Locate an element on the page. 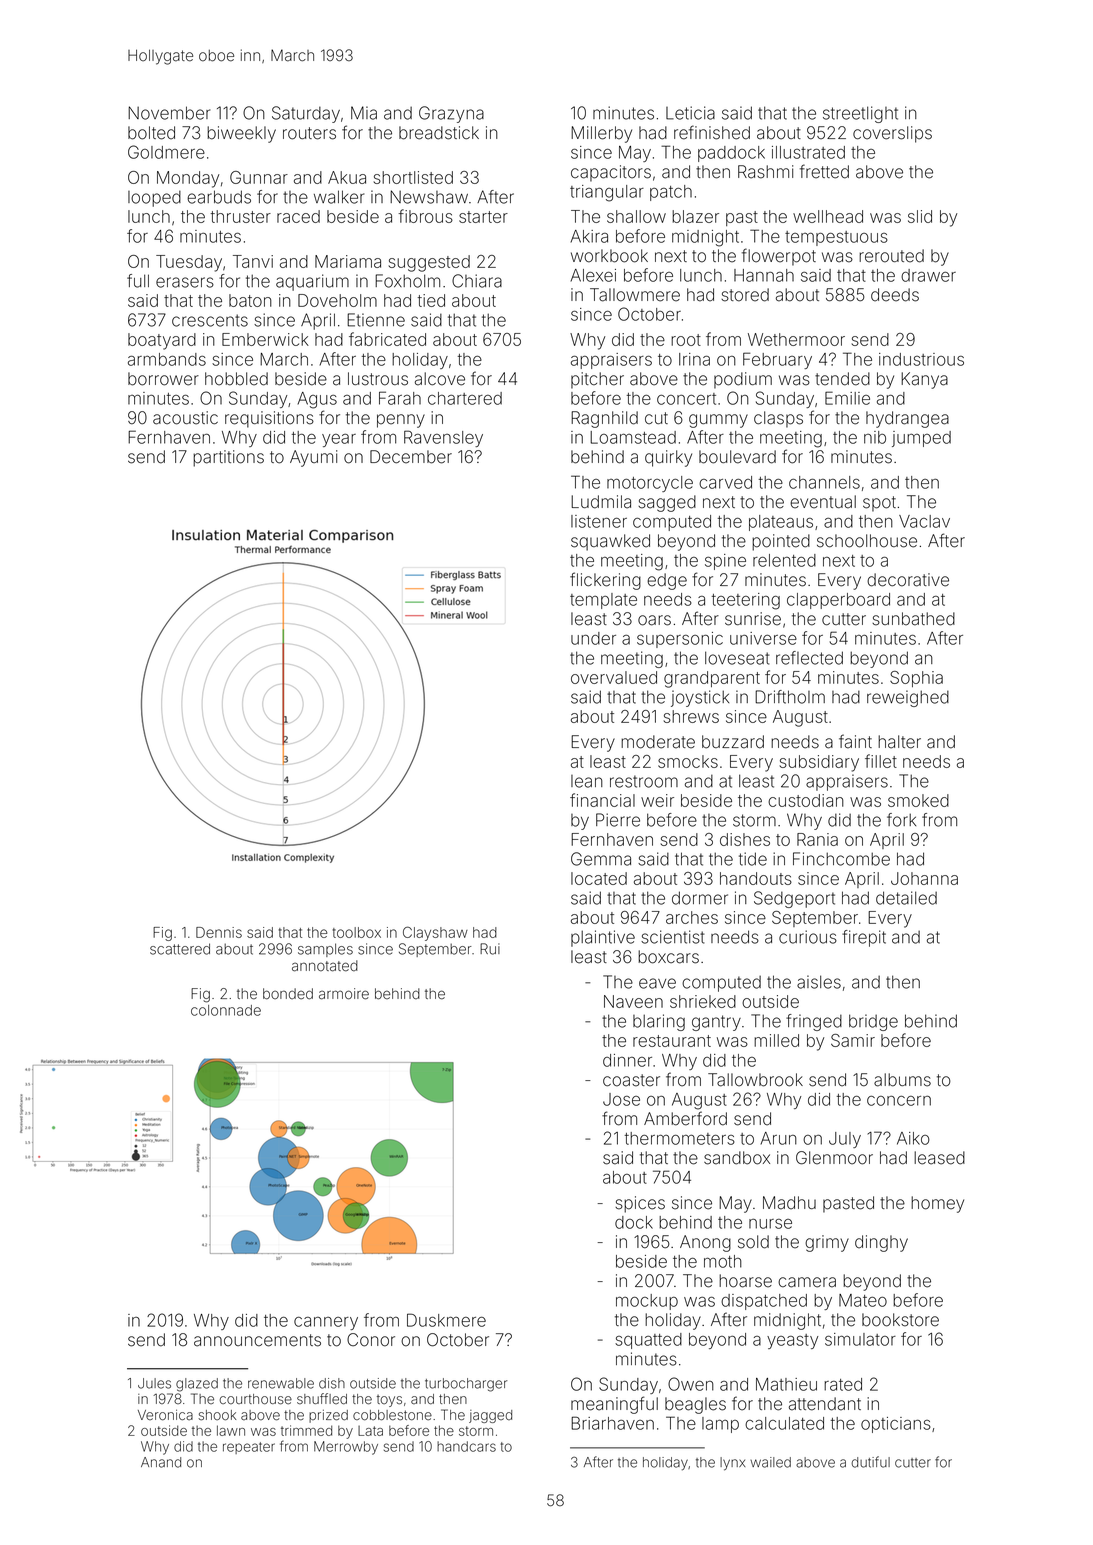  Dennis is located at coordinates (219, 932).
